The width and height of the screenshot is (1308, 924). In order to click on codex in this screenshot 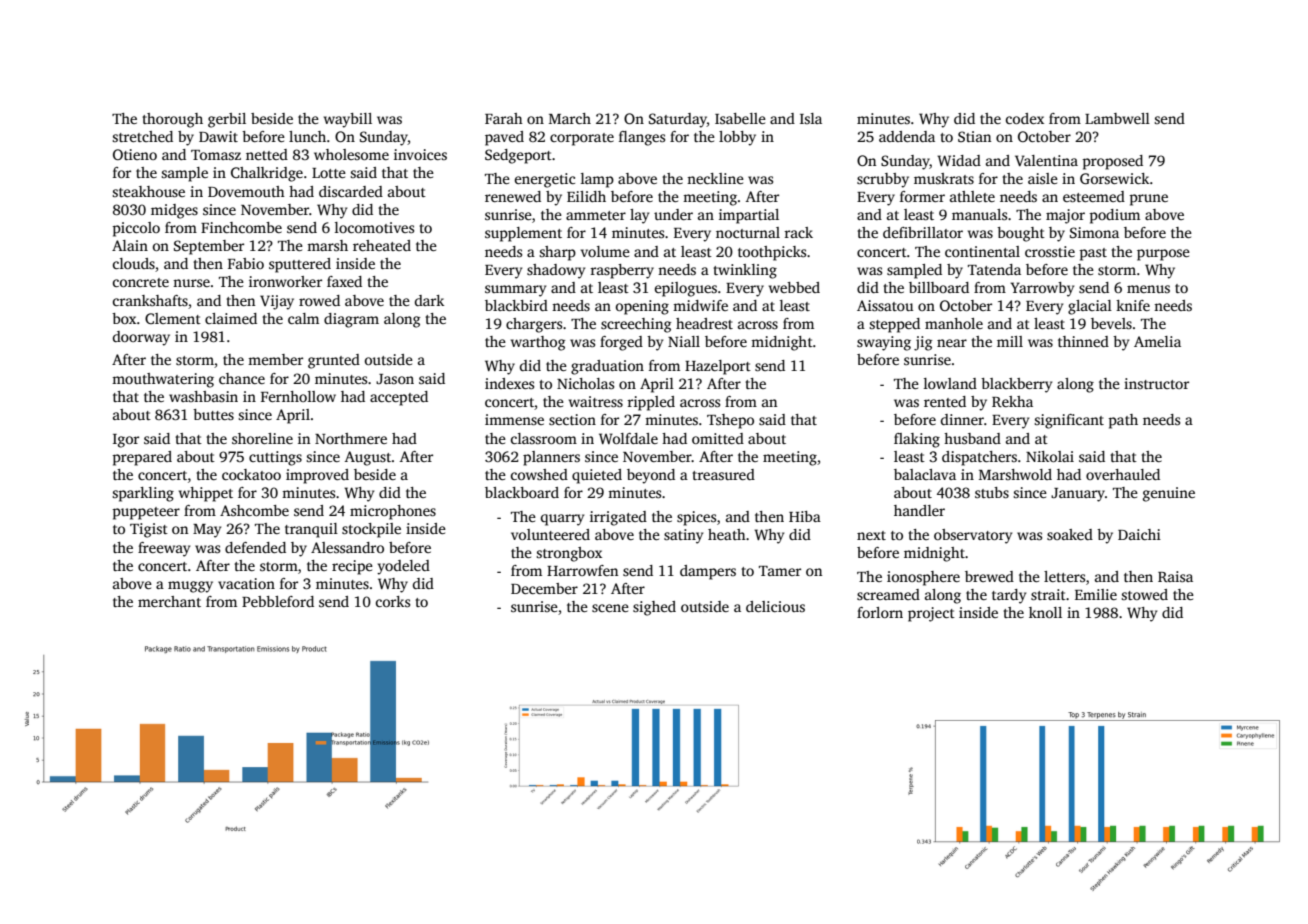, I will do `click(1025, 118)`.
